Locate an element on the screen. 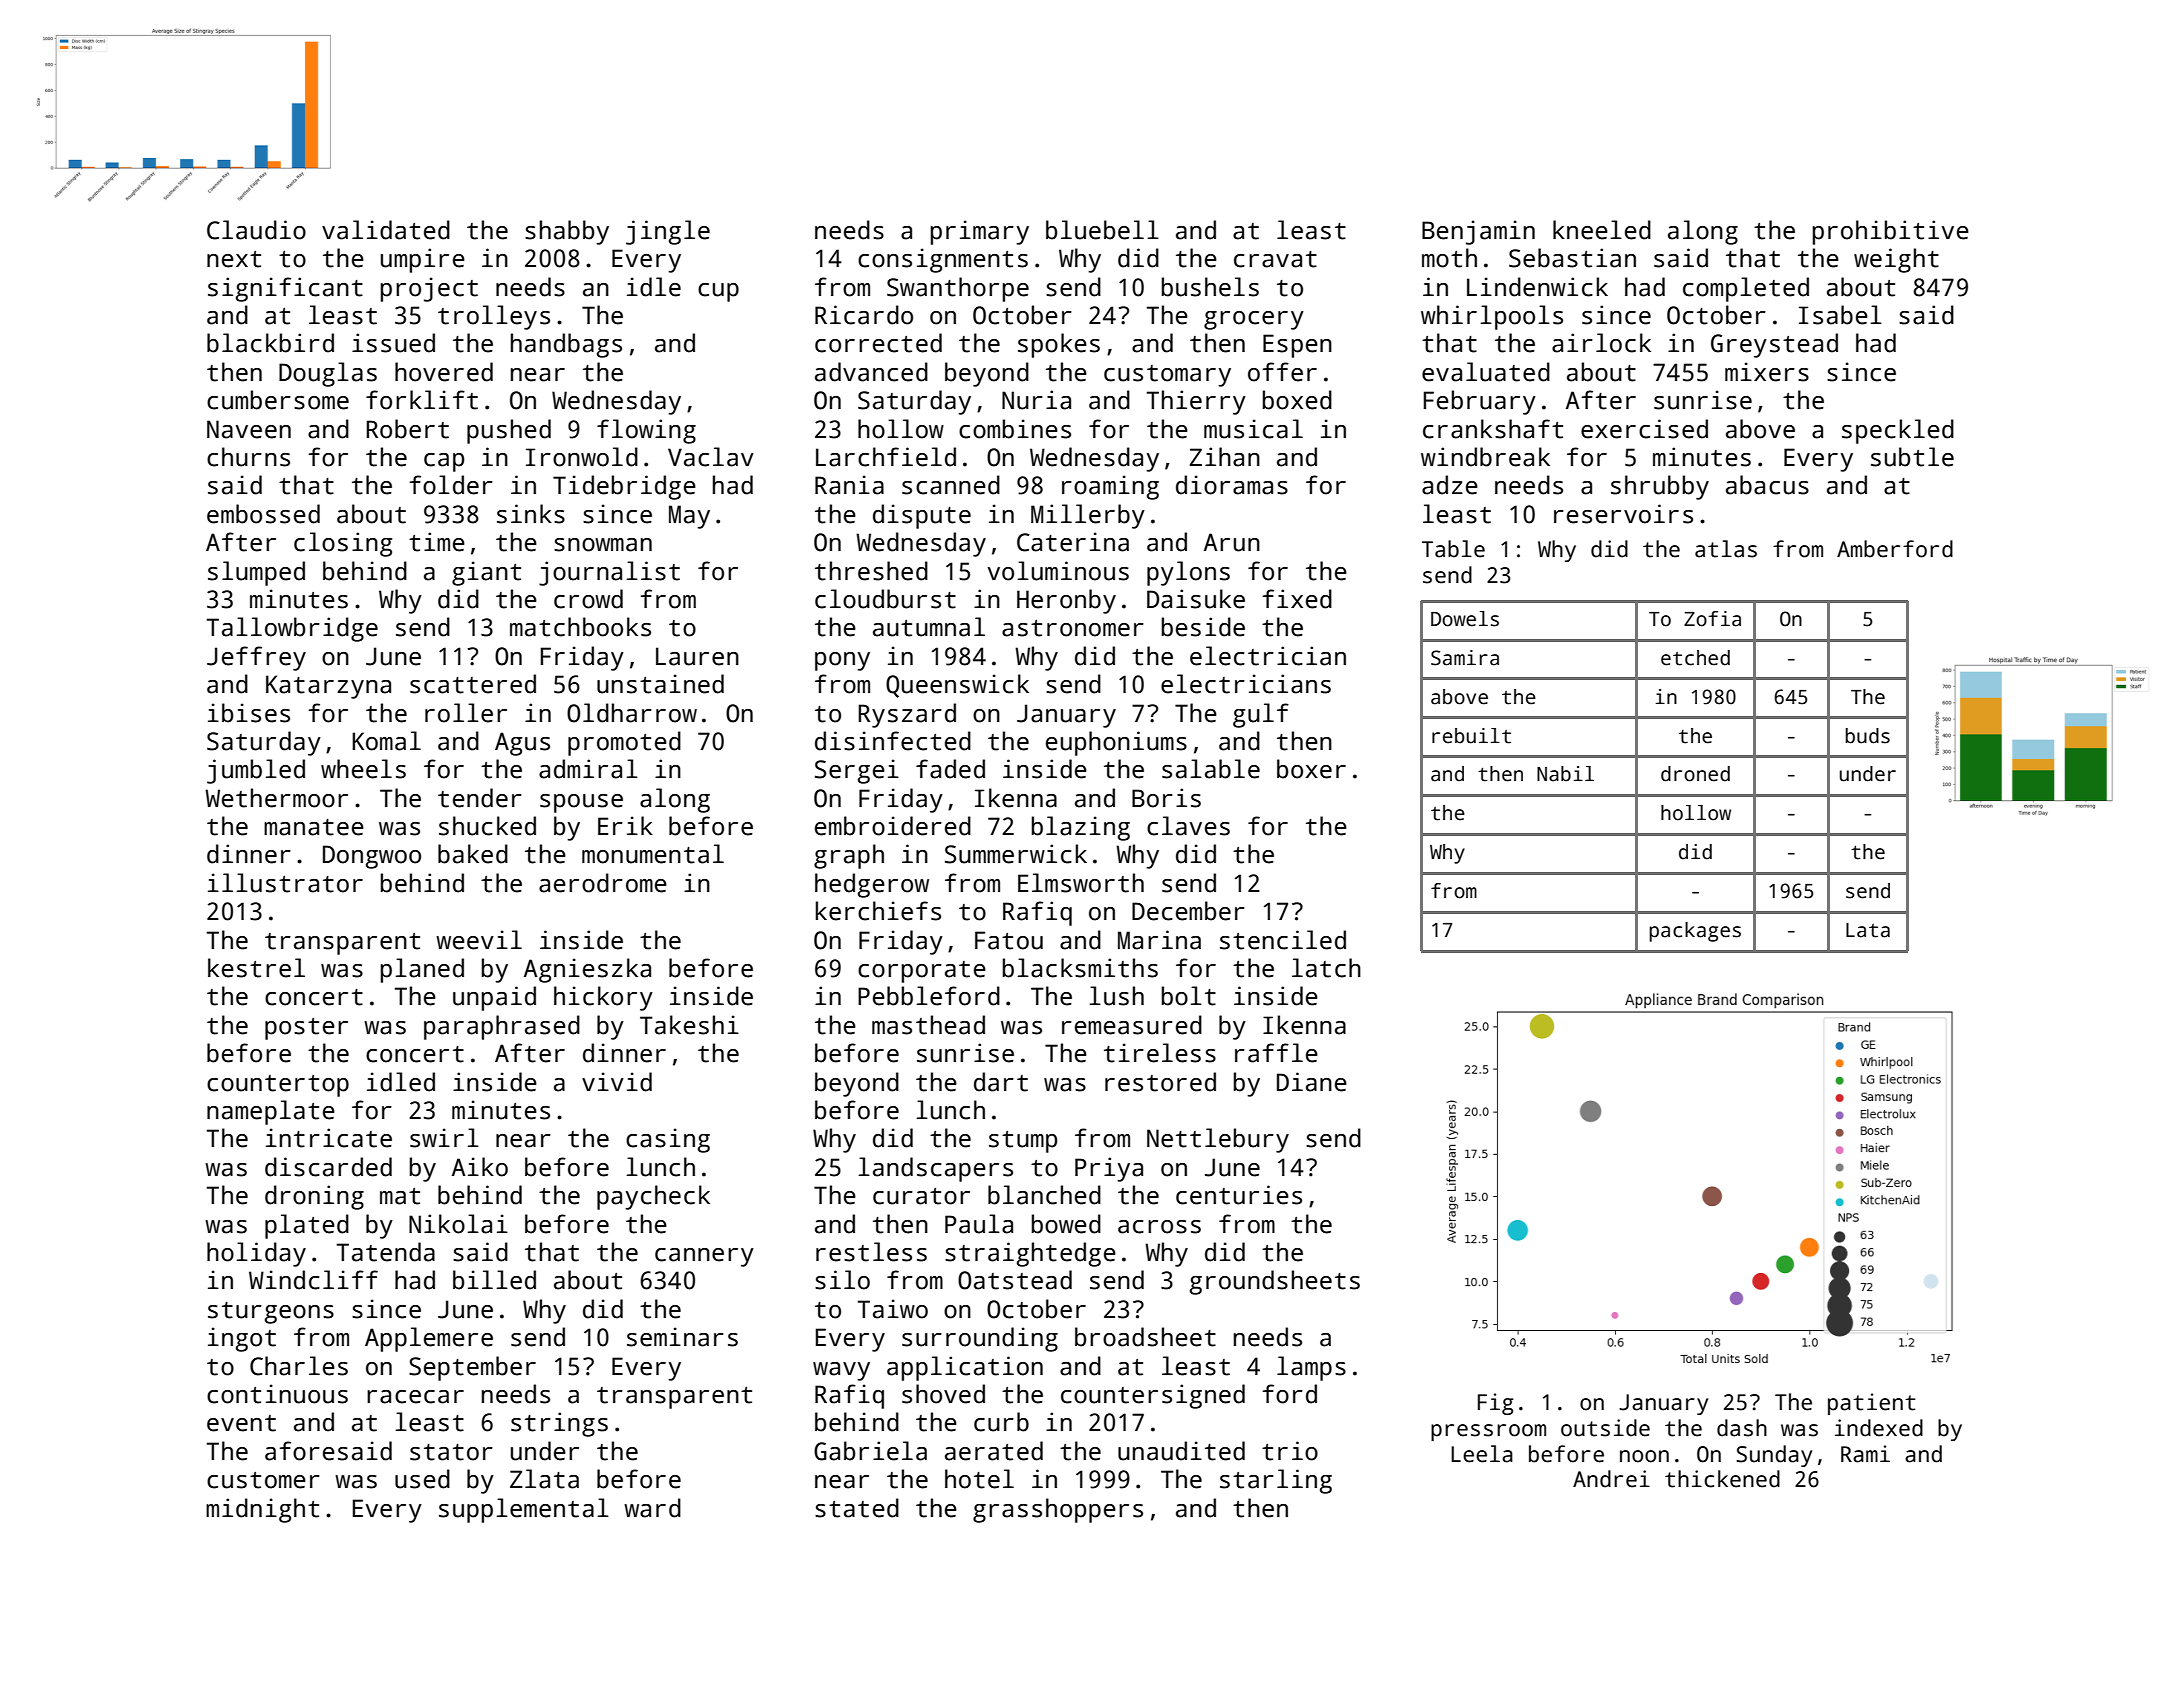 Image resolution: width=2178 pixels, height=1683 pixels. thickened is located at coordinates (1722, 1479).
